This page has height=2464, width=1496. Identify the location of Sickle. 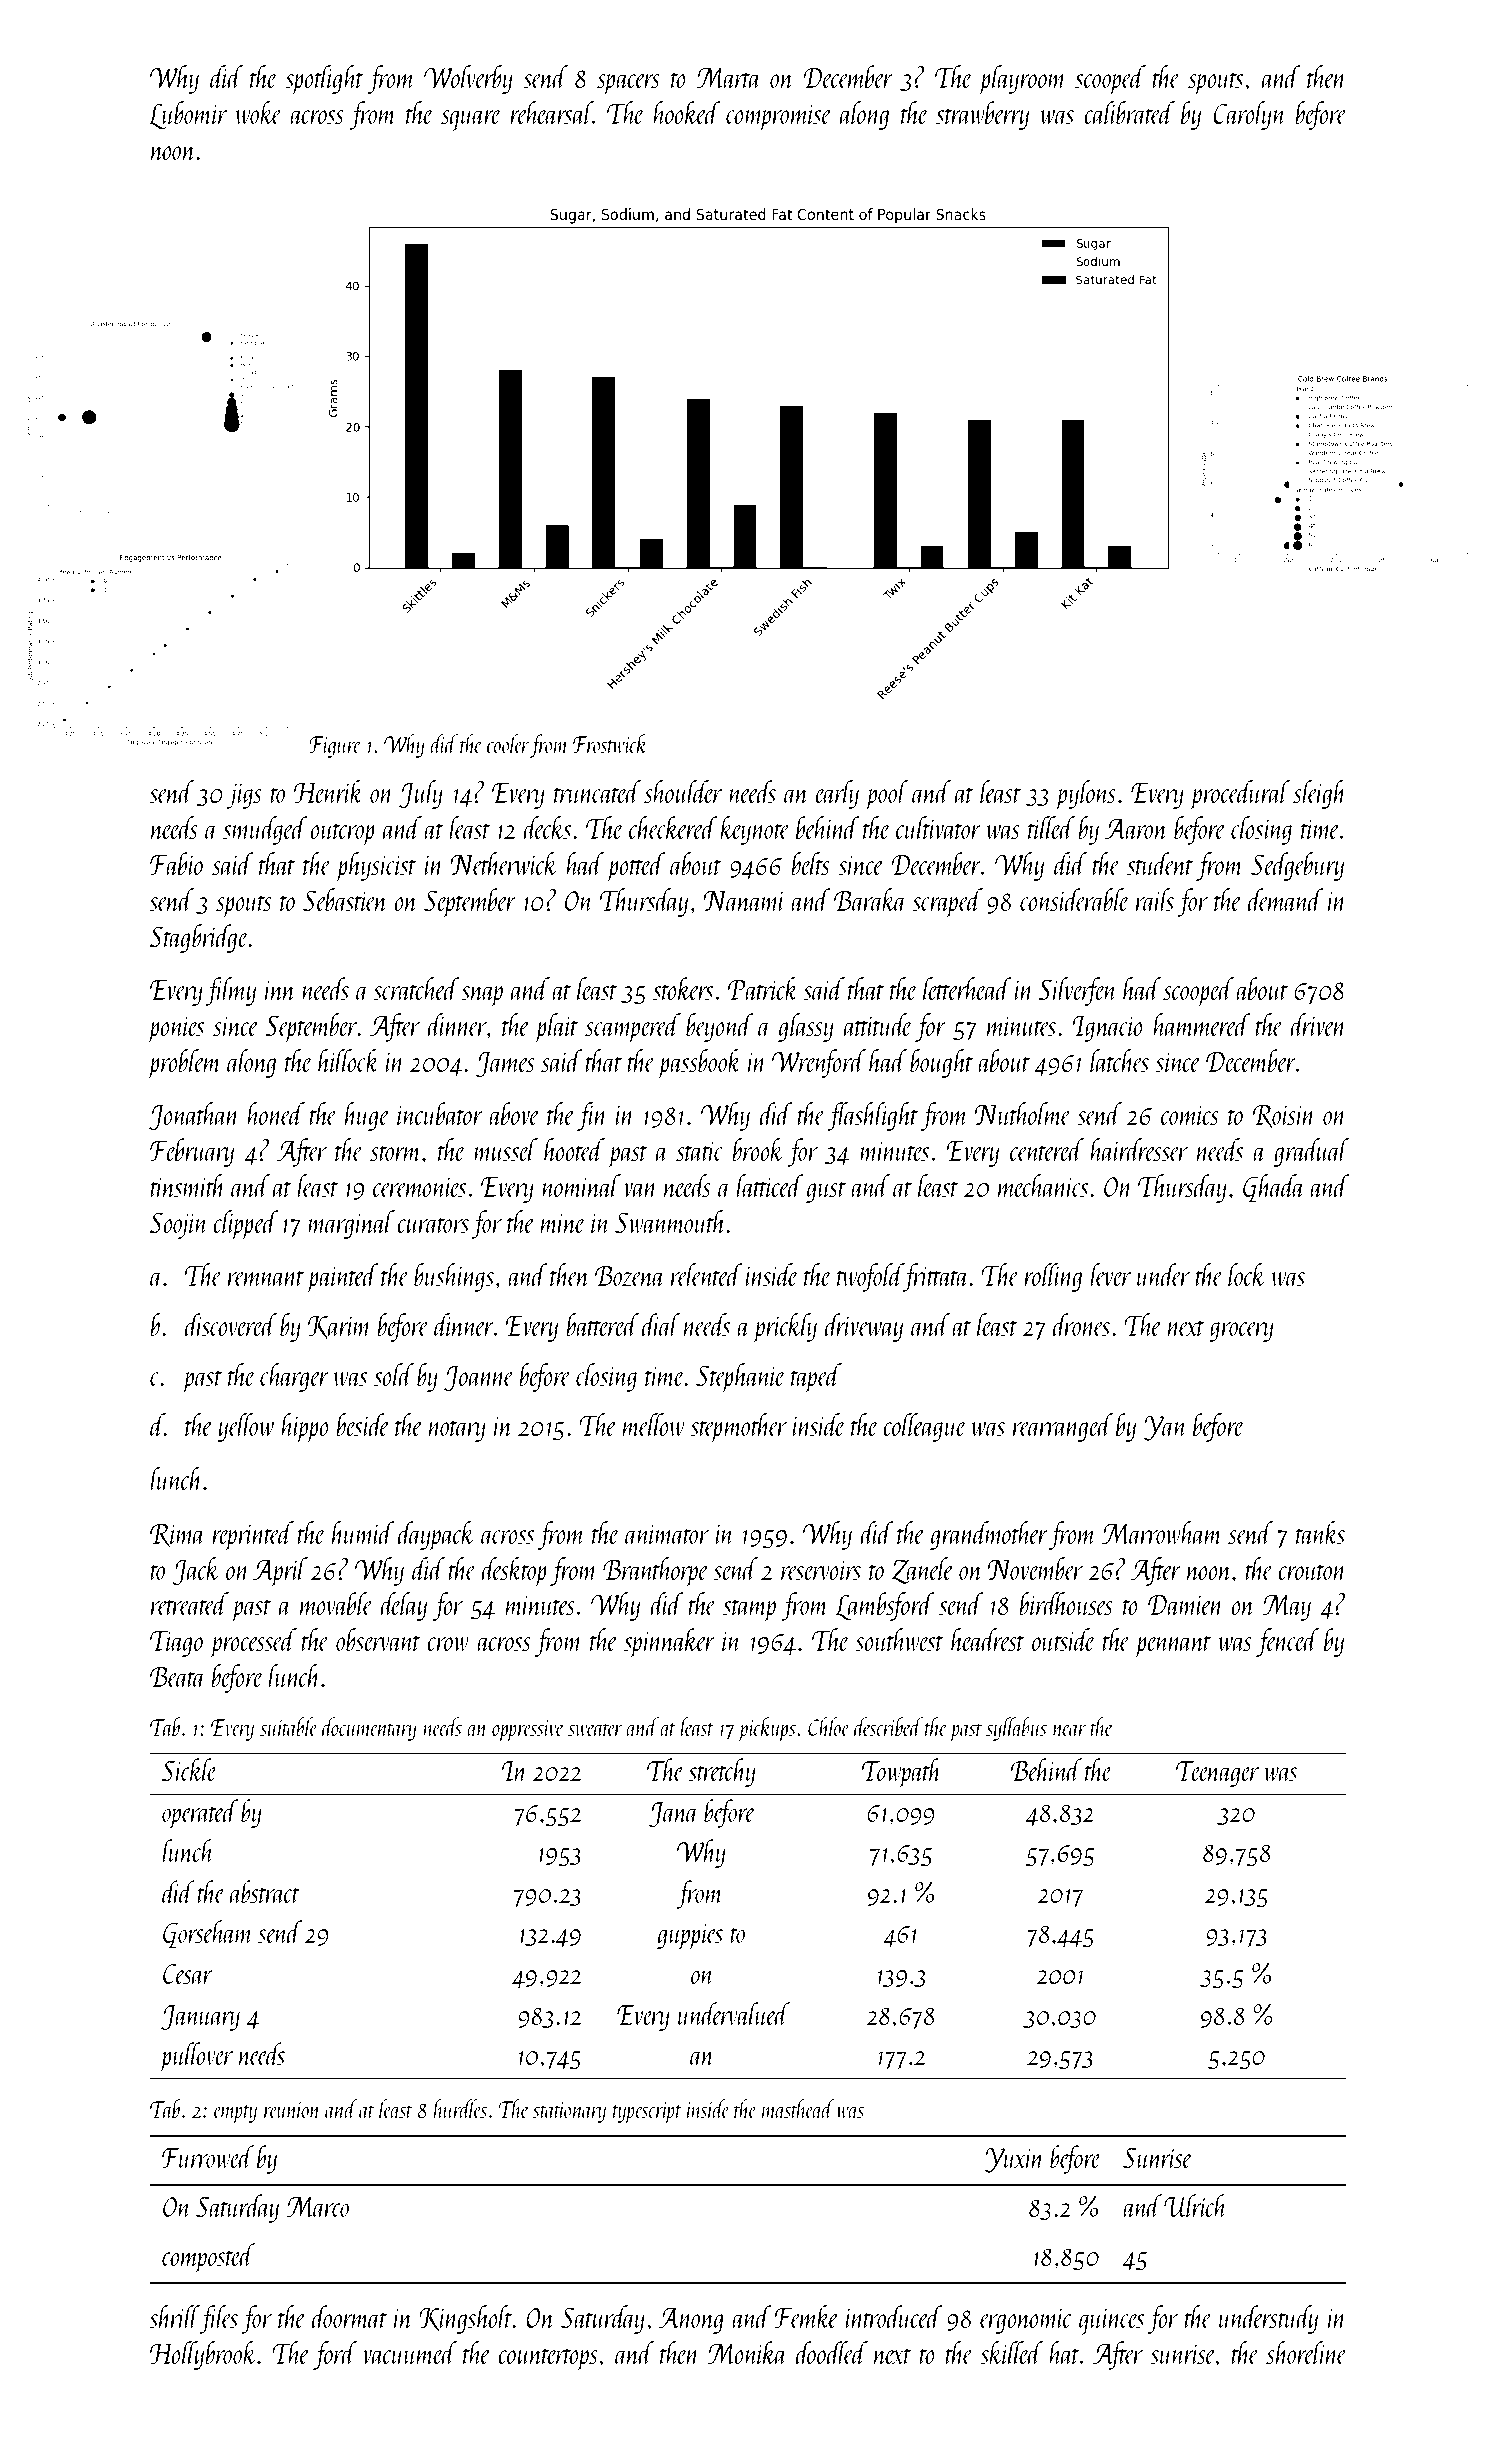
(189, 1769).
